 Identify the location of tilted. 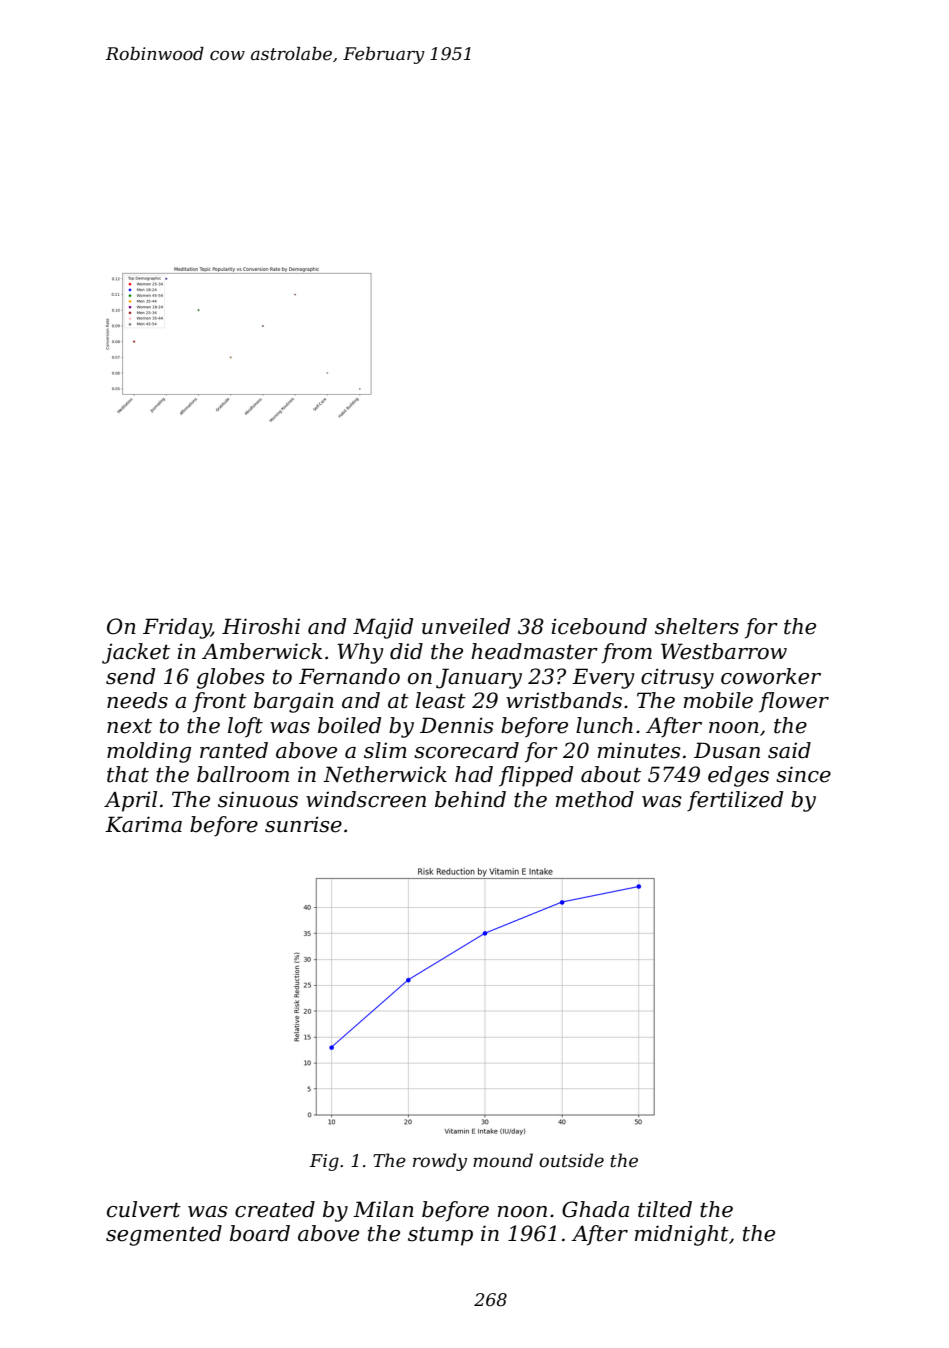
(665, 1209).
